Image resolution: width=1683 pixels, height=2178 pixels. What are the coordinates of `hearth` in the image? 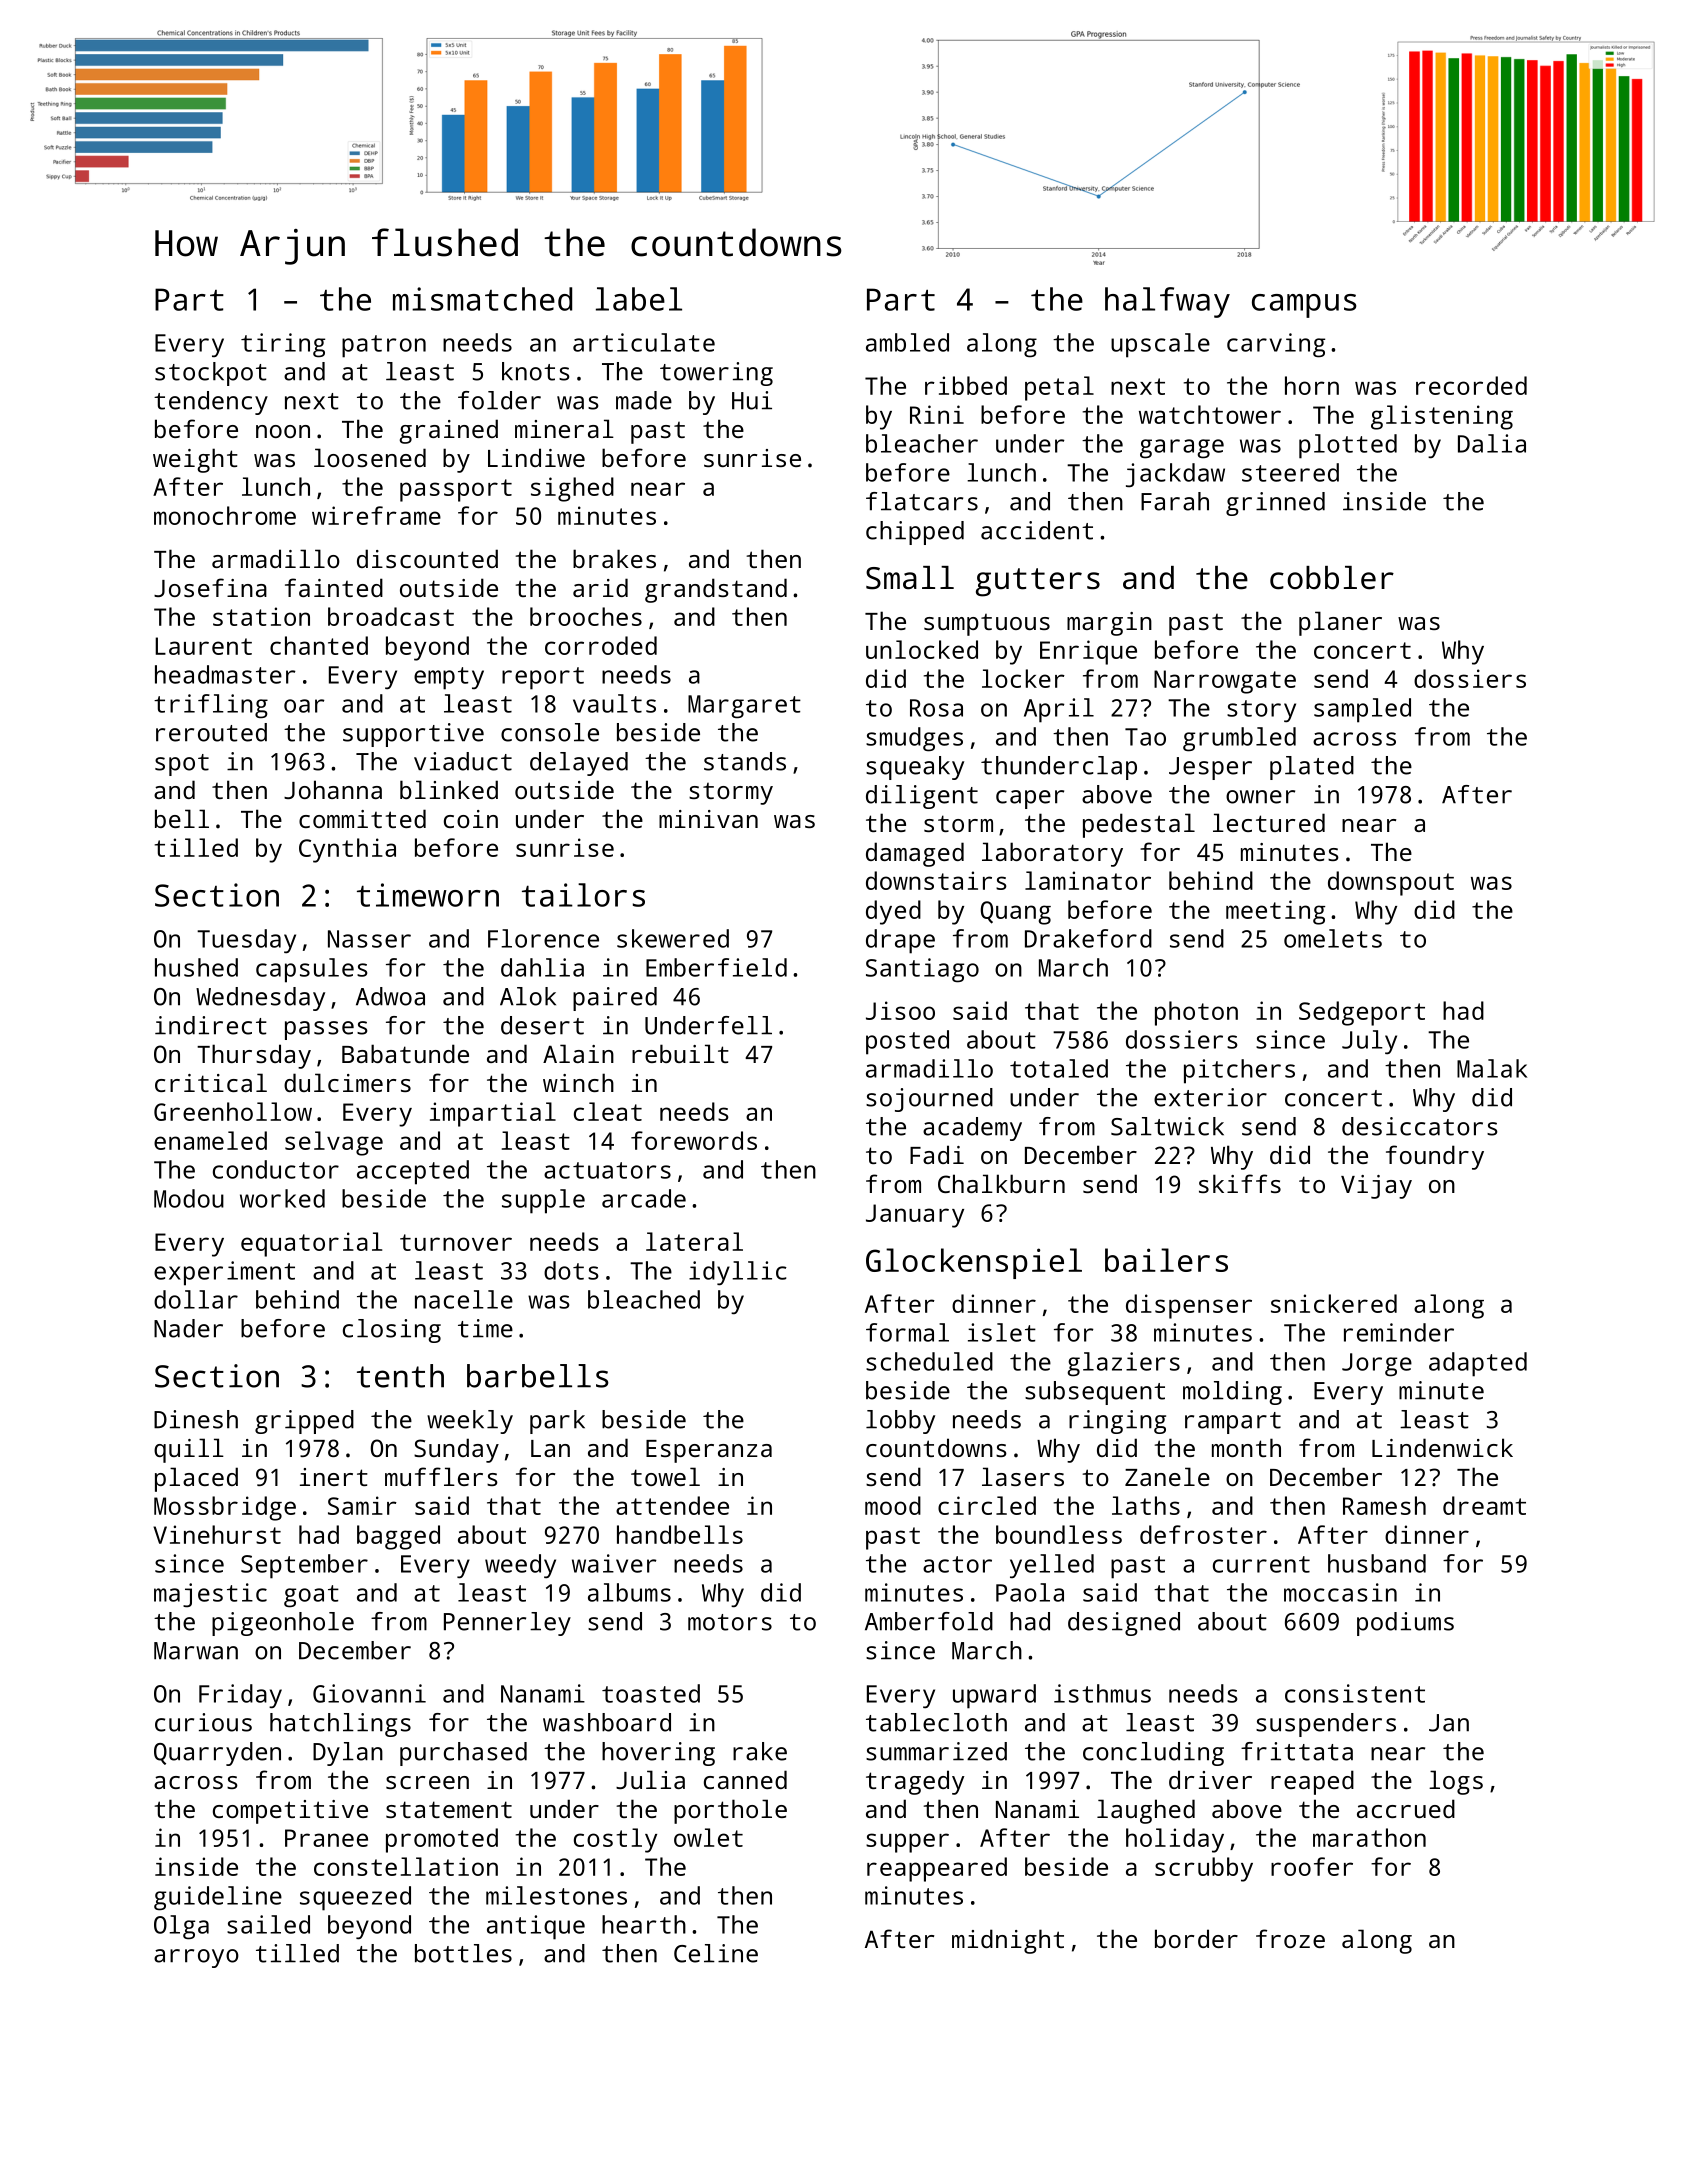 It's located at (644, 1924).
